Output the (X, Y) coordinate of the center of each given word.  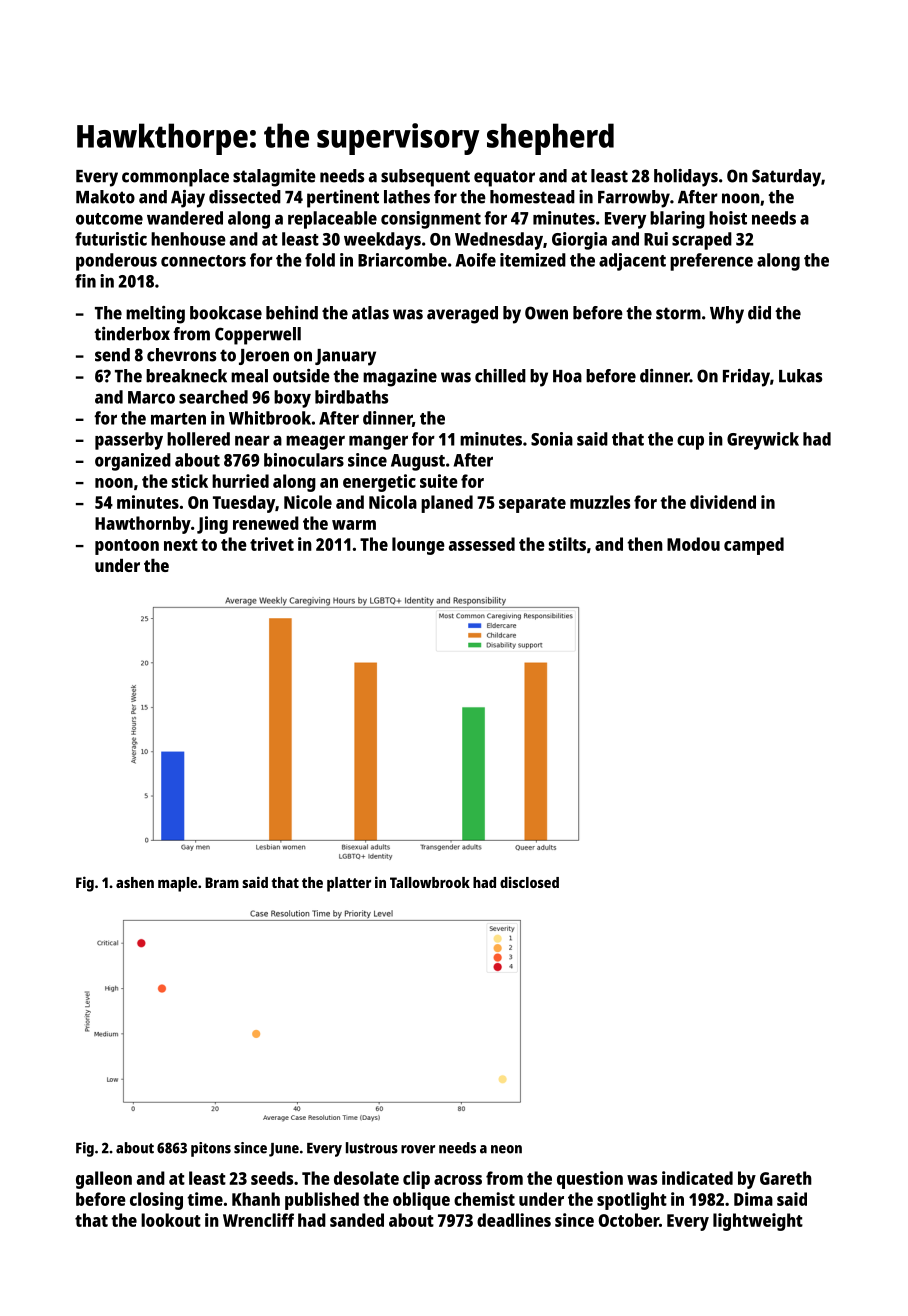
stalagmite (274, 178)
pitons (211, 1149)
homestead (532, 197)
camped (754, 546)
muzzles (600, 502)
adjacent (632, 262)
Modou (693, 544)
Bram (222, 882)
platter (349, 884)
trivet (272, 544)
